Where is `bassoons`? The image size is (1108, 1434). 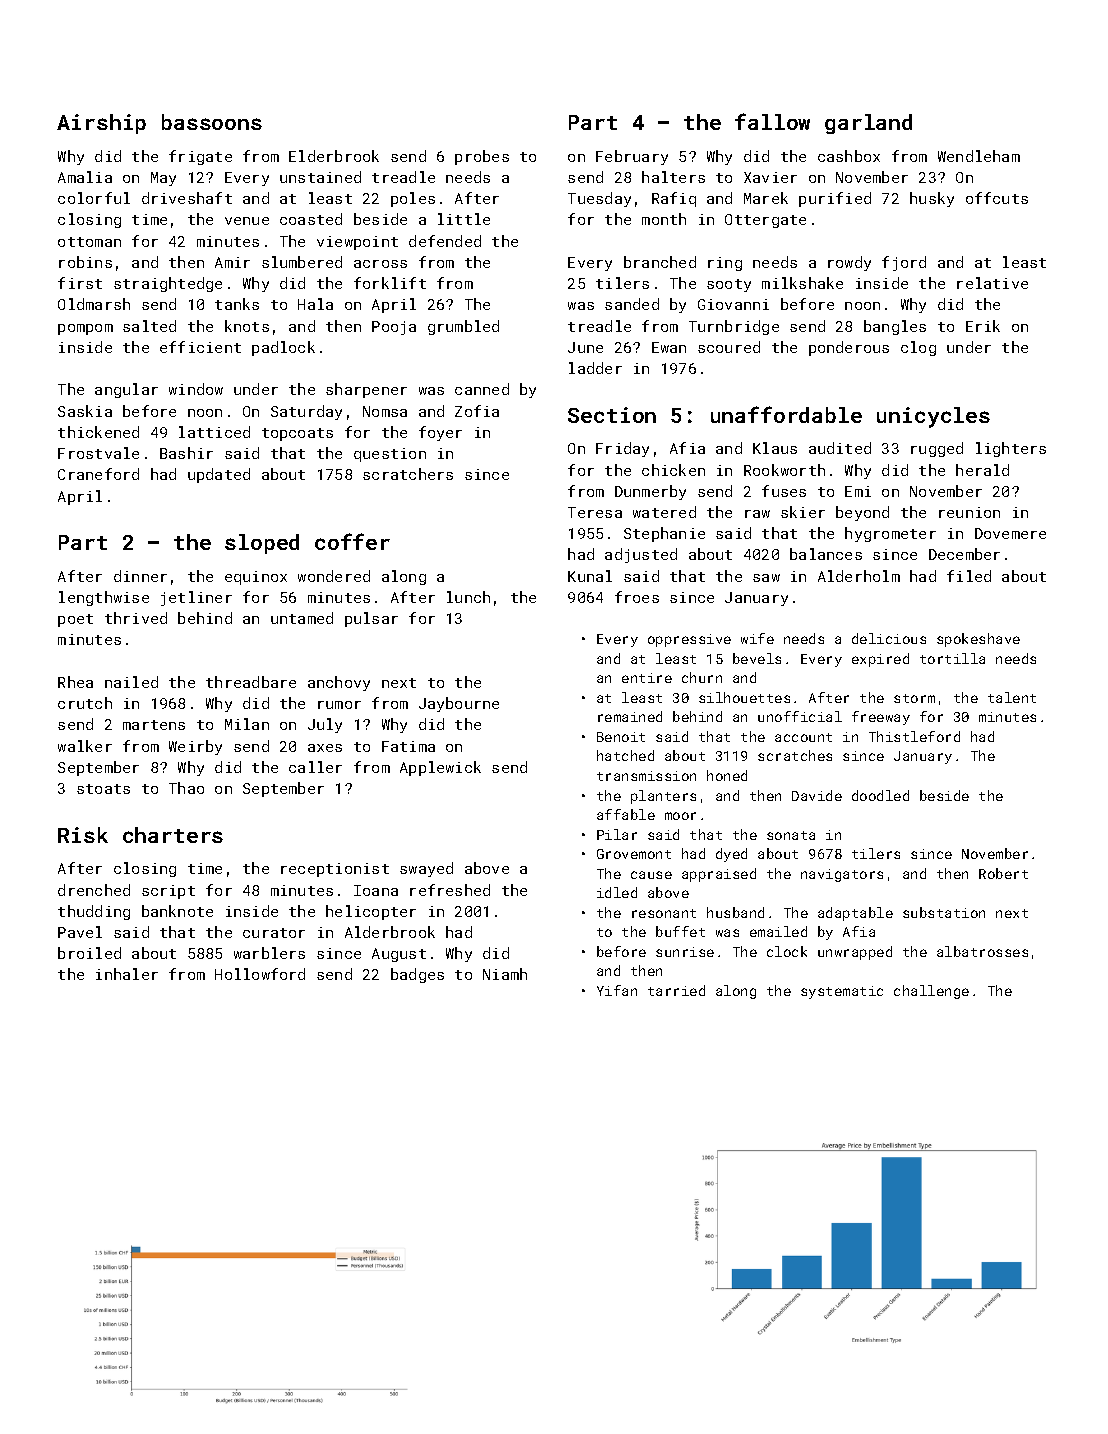 bassoons is located at coordinates (212, 122).
